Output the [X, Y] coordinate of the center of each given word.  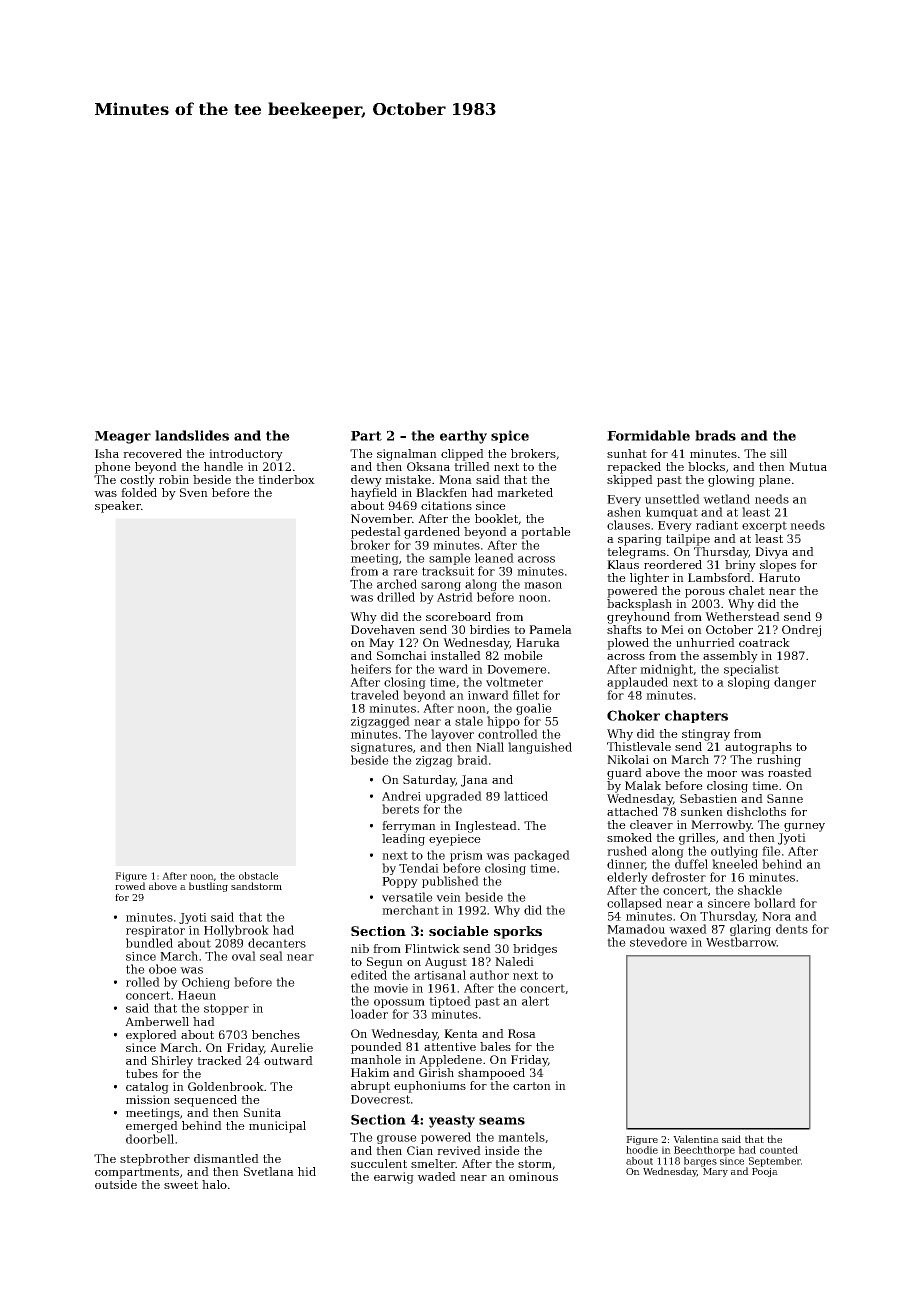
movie [391, 988]
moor [722, 774]
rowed [130, 886]
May [381, 644]
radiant [717, 525]
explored [151, 1036]
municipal [277, 1127]
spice [510, 436]
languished [540, 748]
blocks [706, 466]
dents [792, 929]
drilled [396, 597]
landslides [192, 435]
